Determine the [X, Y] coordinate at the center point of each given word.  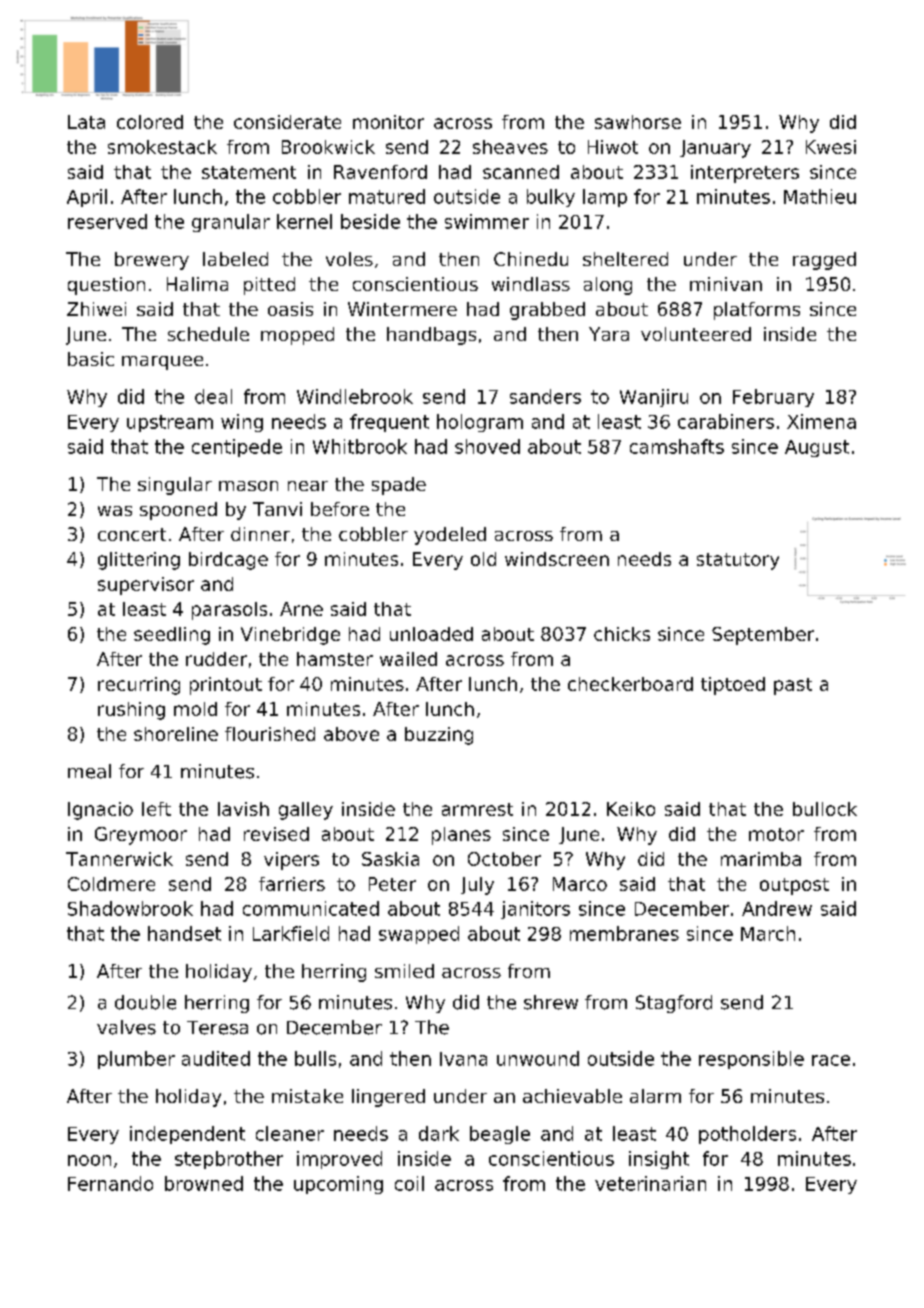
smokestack [162, 147]
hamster [335, 659]
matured [387, 196]
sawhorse [638, 122]
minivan [726, 284]
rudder [216, 659]
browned [204, 1183]
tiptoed [733, 686]
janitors [535, 910]
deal [213, 396]
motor [776, 834]
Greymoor [141, 836]
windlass [531, 284]
